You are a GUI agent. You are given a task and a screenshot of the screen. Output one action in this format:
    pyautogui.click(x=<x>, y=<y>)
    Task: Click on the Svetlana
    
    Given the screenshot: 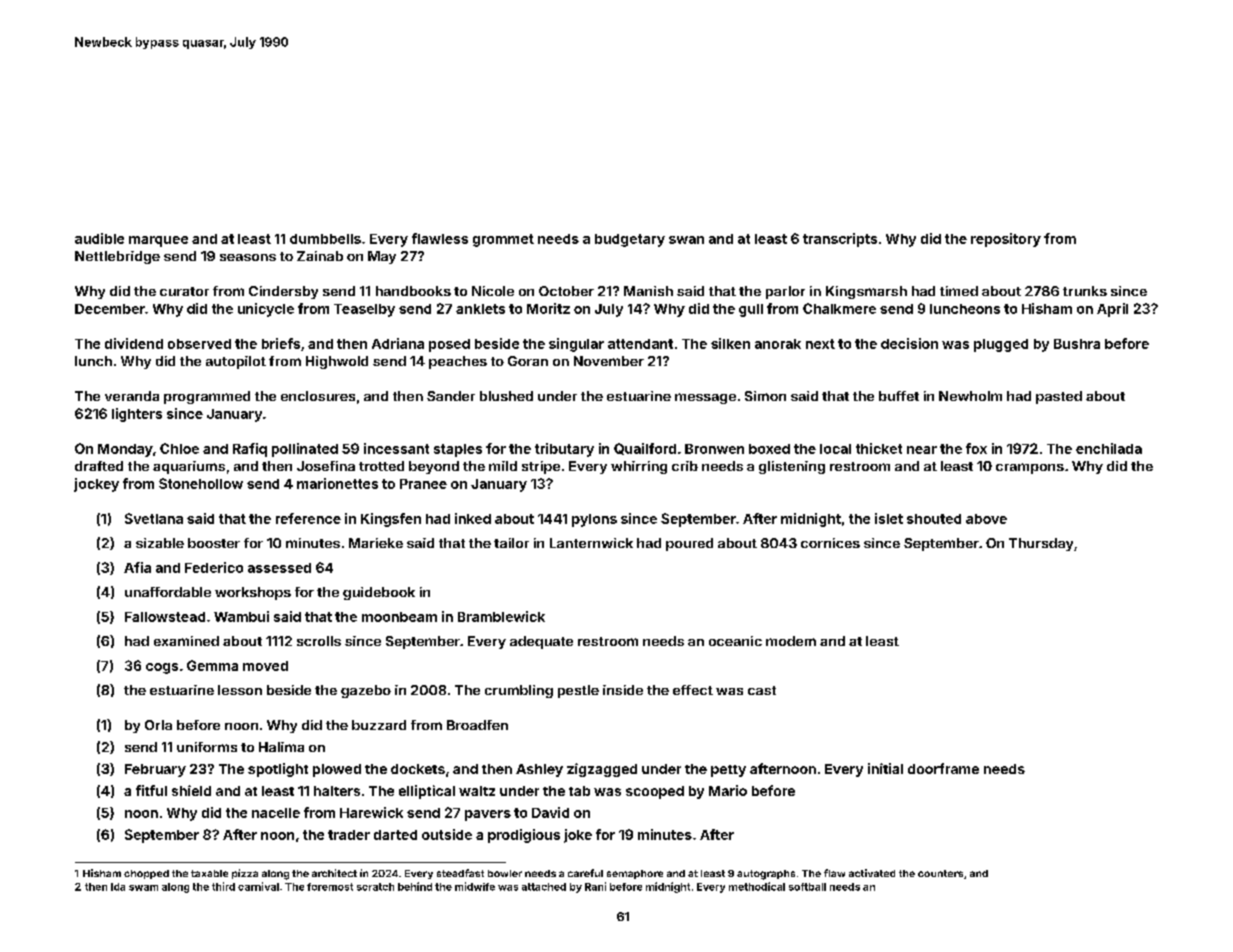 What is the action you would take?
    pyautogui.click(x=154, y=518)
